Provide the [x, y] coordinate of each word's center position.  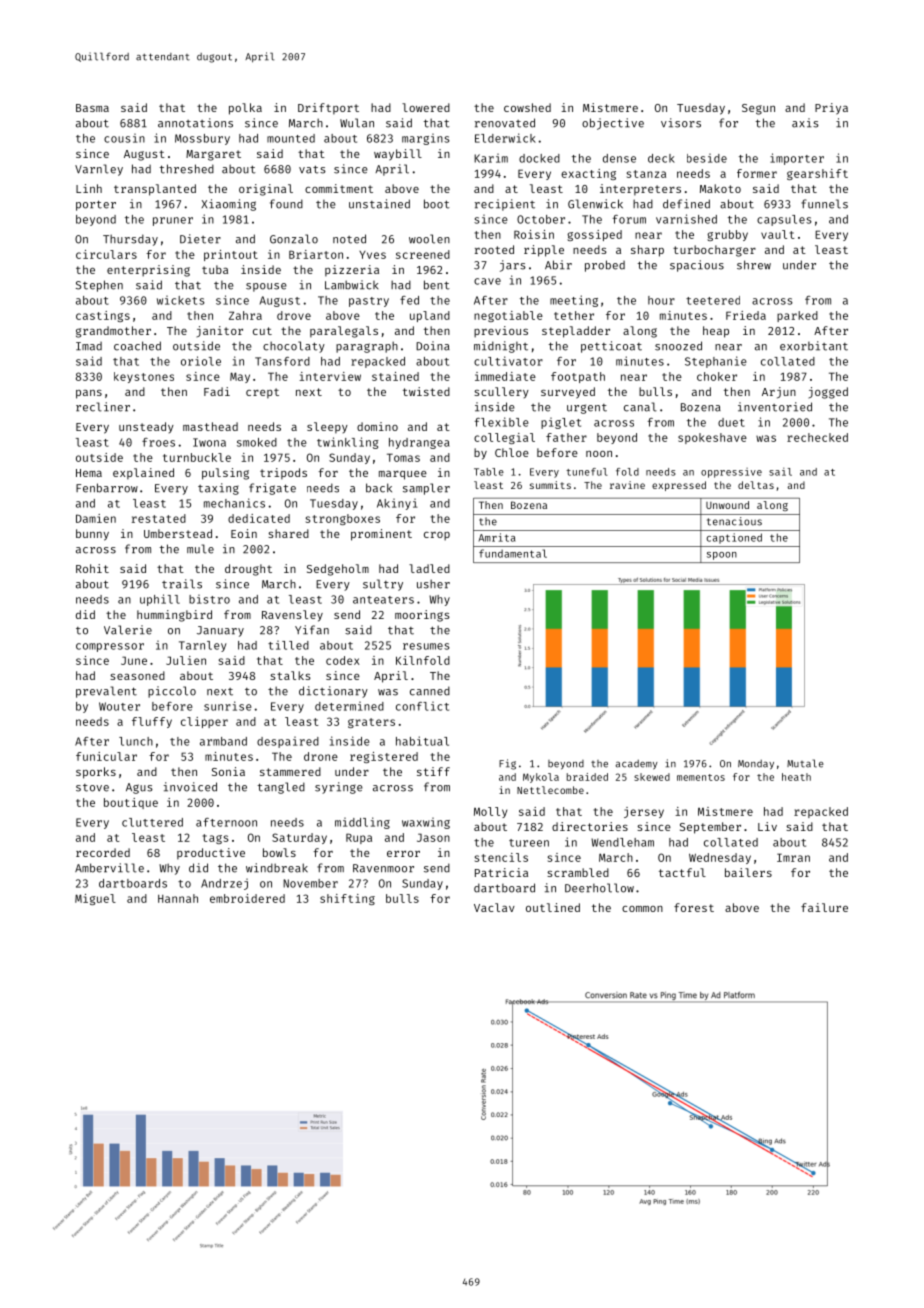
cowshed [527, 107]
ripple [544, 251]
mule [200, 549]
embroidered [247, 898]
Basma [92, 108]
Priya [831, 109]
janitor [220, 331]
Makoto [720, 188]
